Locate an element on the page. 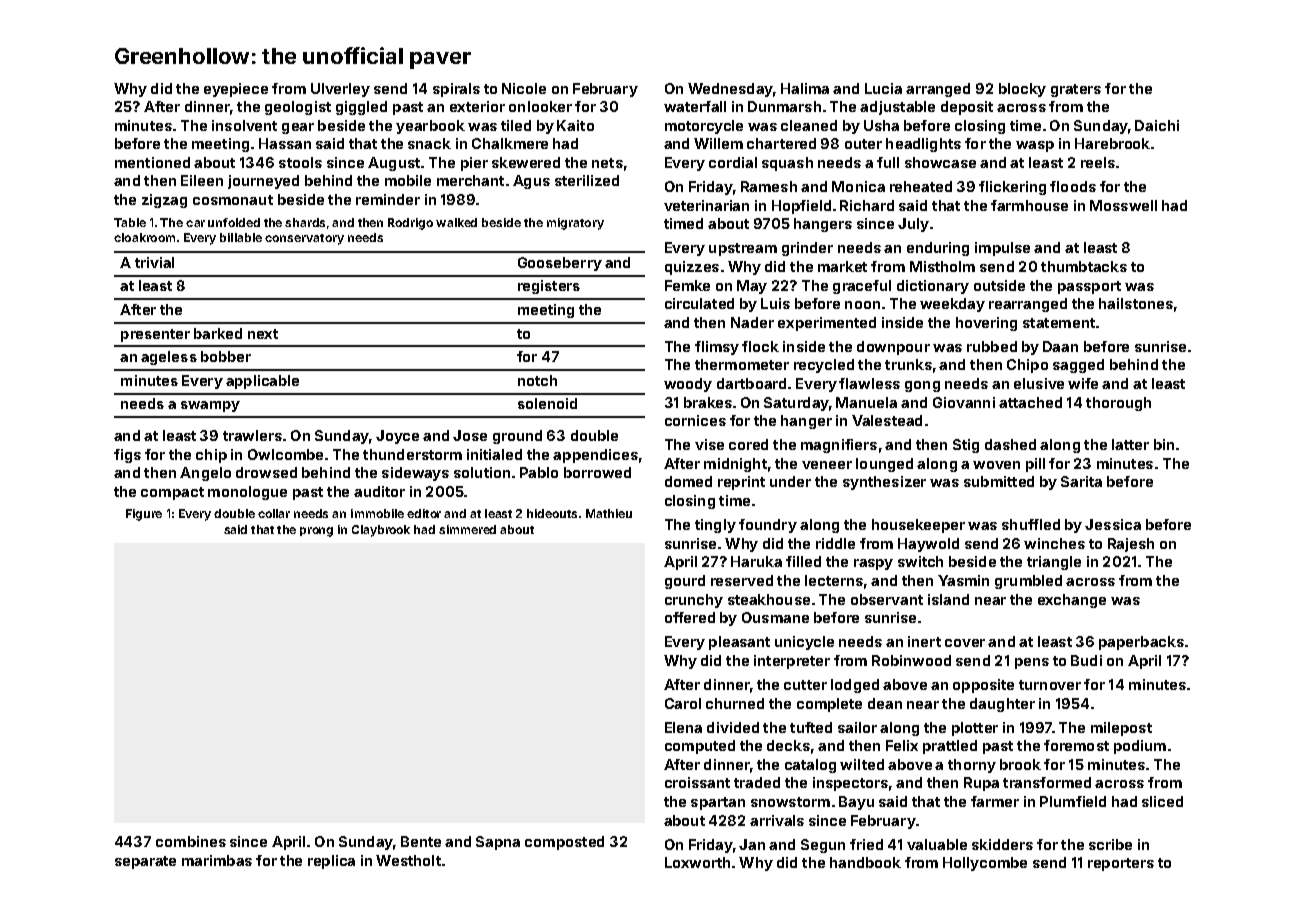 This page has height=924, width=1308. Figure is located at coordinates (144, 515).
